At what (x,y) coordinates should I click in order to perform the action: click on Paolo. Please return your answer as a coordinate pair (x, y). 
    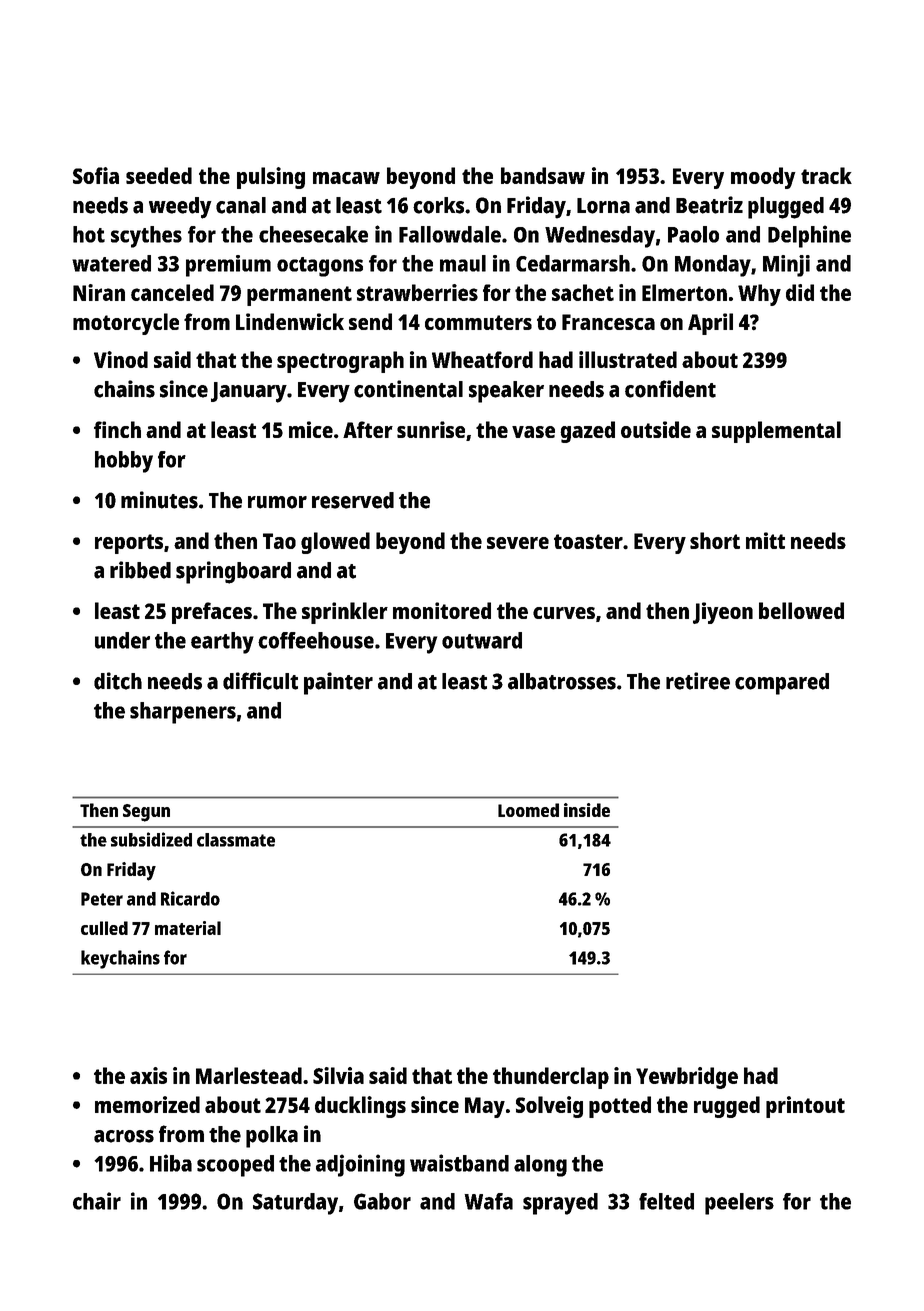
    Looking at the image, I should click on (693, 234).
